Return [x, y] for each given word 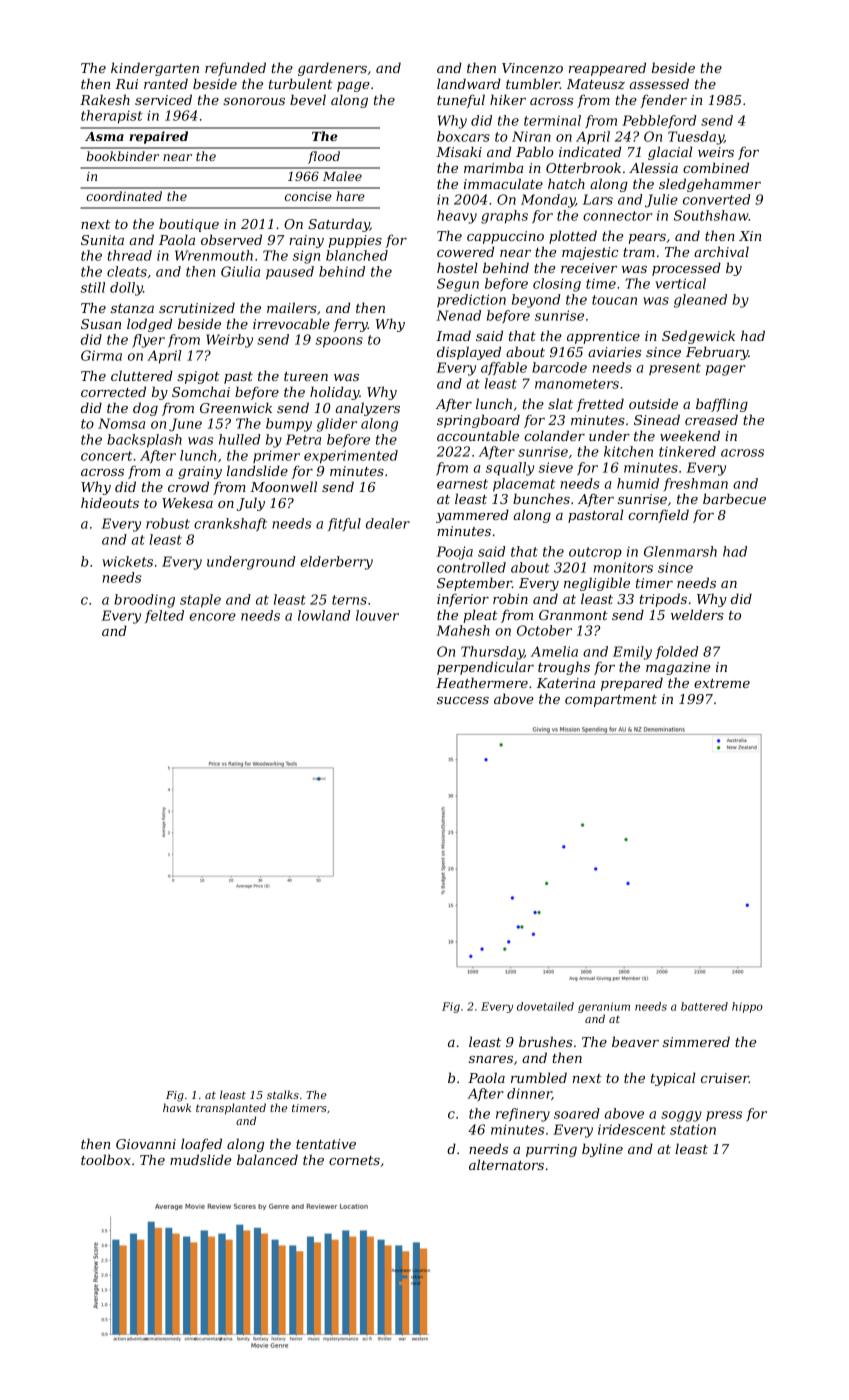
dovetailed [545, 1006]
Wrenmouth [214, 255]
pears [647, 239]
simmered [696, 1041]
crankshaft [230, 525]
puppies [355, 241]
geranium [604, 1007]
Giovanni [146, 1144]
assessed [659, 83]
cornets [354, 1160]
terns [349, 600]
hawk [177, 1107]
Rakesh [105, 99]
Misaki [459, 151]
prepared [632, 684]
